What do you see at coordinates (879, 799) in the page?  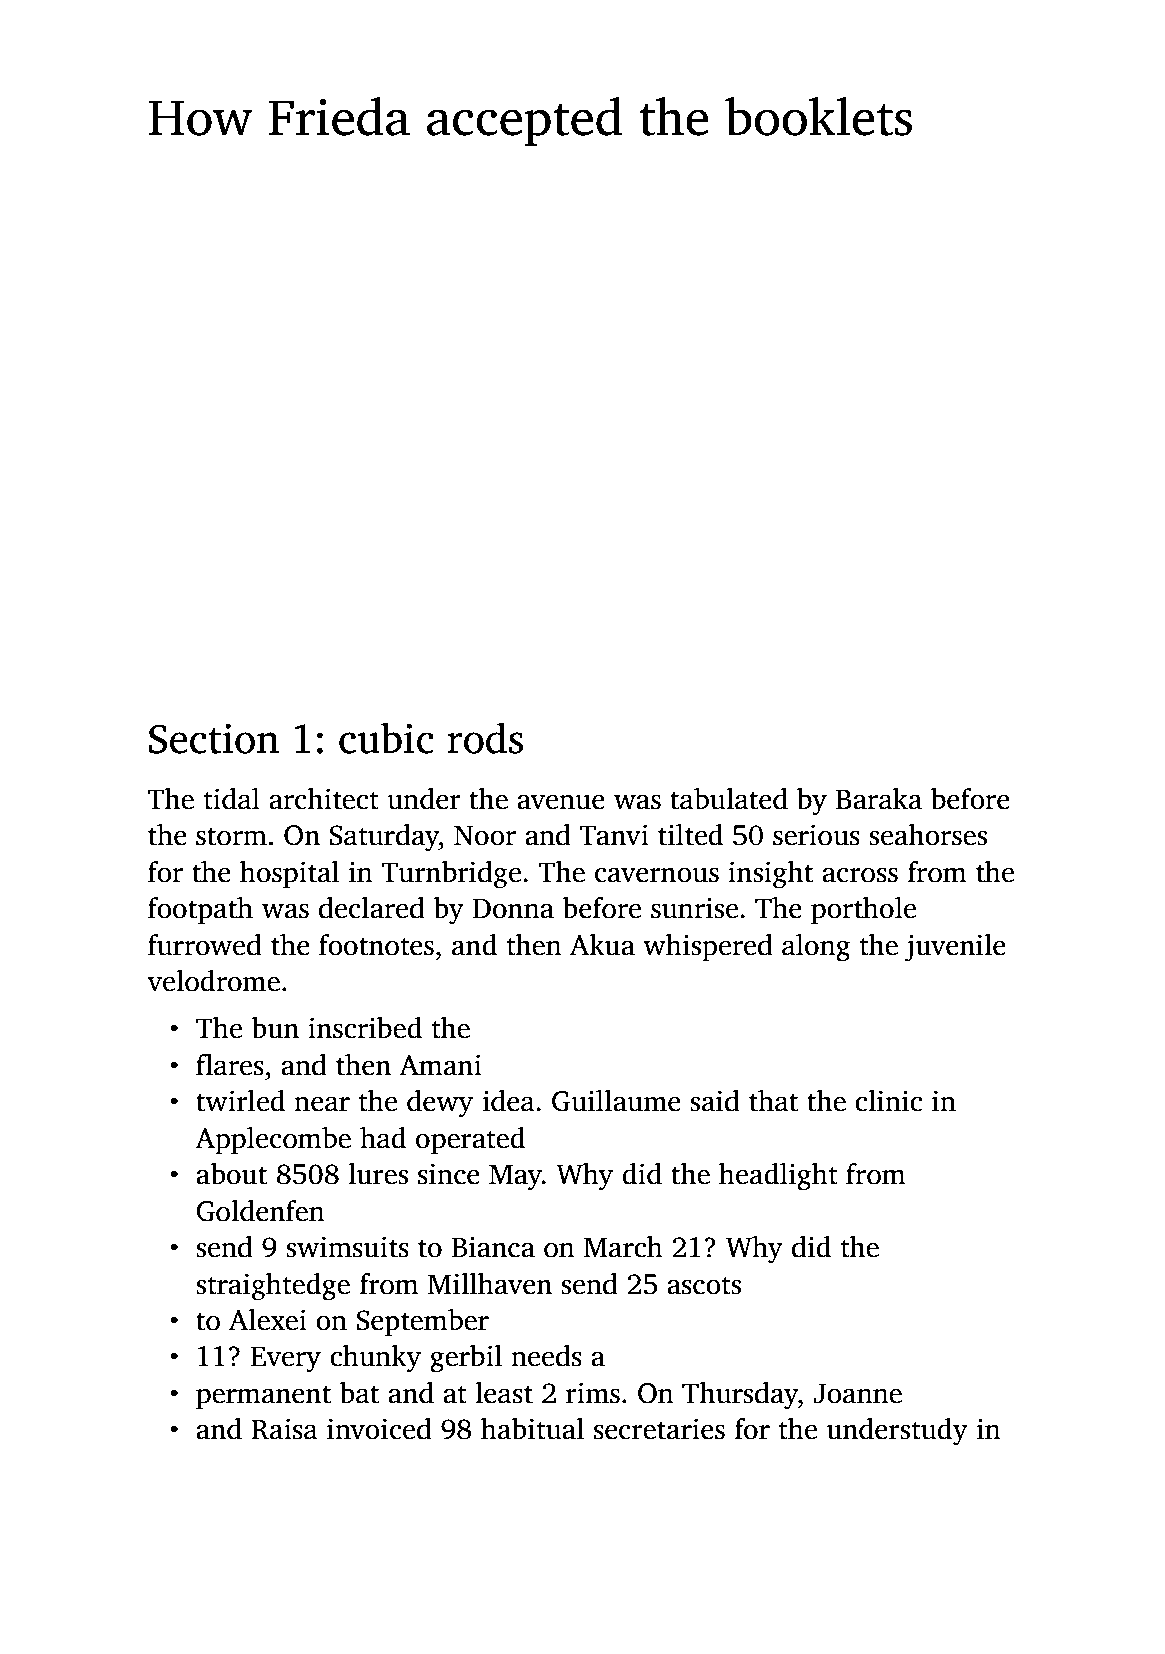 I see `Baraka` at bounding box center [879, 799].
